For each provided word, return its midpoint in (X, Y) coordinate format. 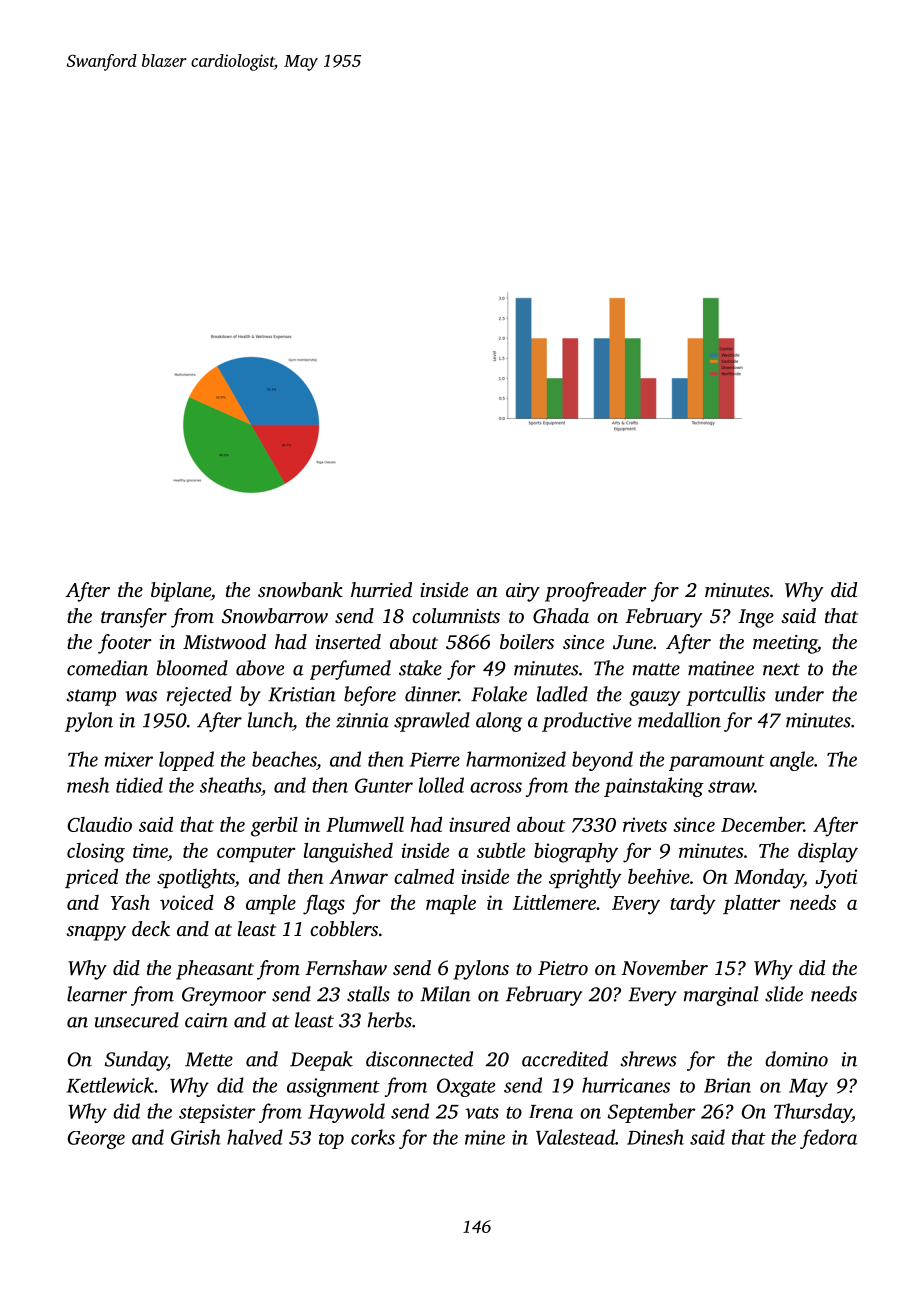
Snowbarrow (275, 616)
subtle (501, 850)
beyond (602, 761)
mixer (129, 759)
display (828, 853)
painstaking (654, 787)
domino (796, 1059)
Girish (196, 1137)
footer (125, 644)
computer (256, 854)
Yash (130, 902)
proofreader (596, 592)
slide (784, 994)
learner (97, 994)
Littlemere (554, 902)
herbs (390, 1020)
